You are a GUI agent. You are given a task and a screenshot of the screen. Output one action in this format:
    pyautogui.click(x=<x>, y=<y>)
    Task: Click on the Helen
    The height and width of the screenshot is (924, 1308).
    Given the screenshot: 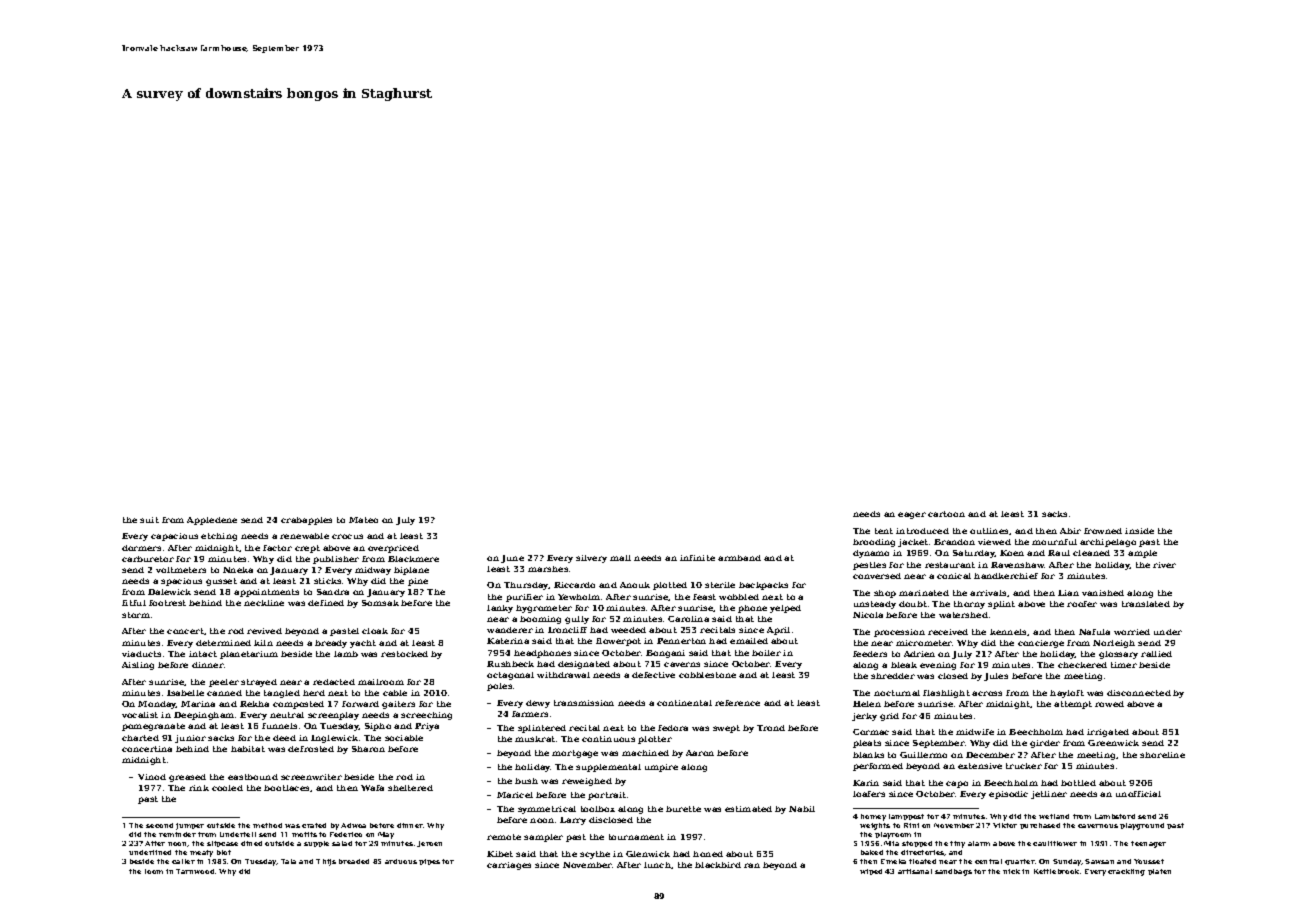 What is the action you would take?
    pyautogui.click(x=867, y=704)
